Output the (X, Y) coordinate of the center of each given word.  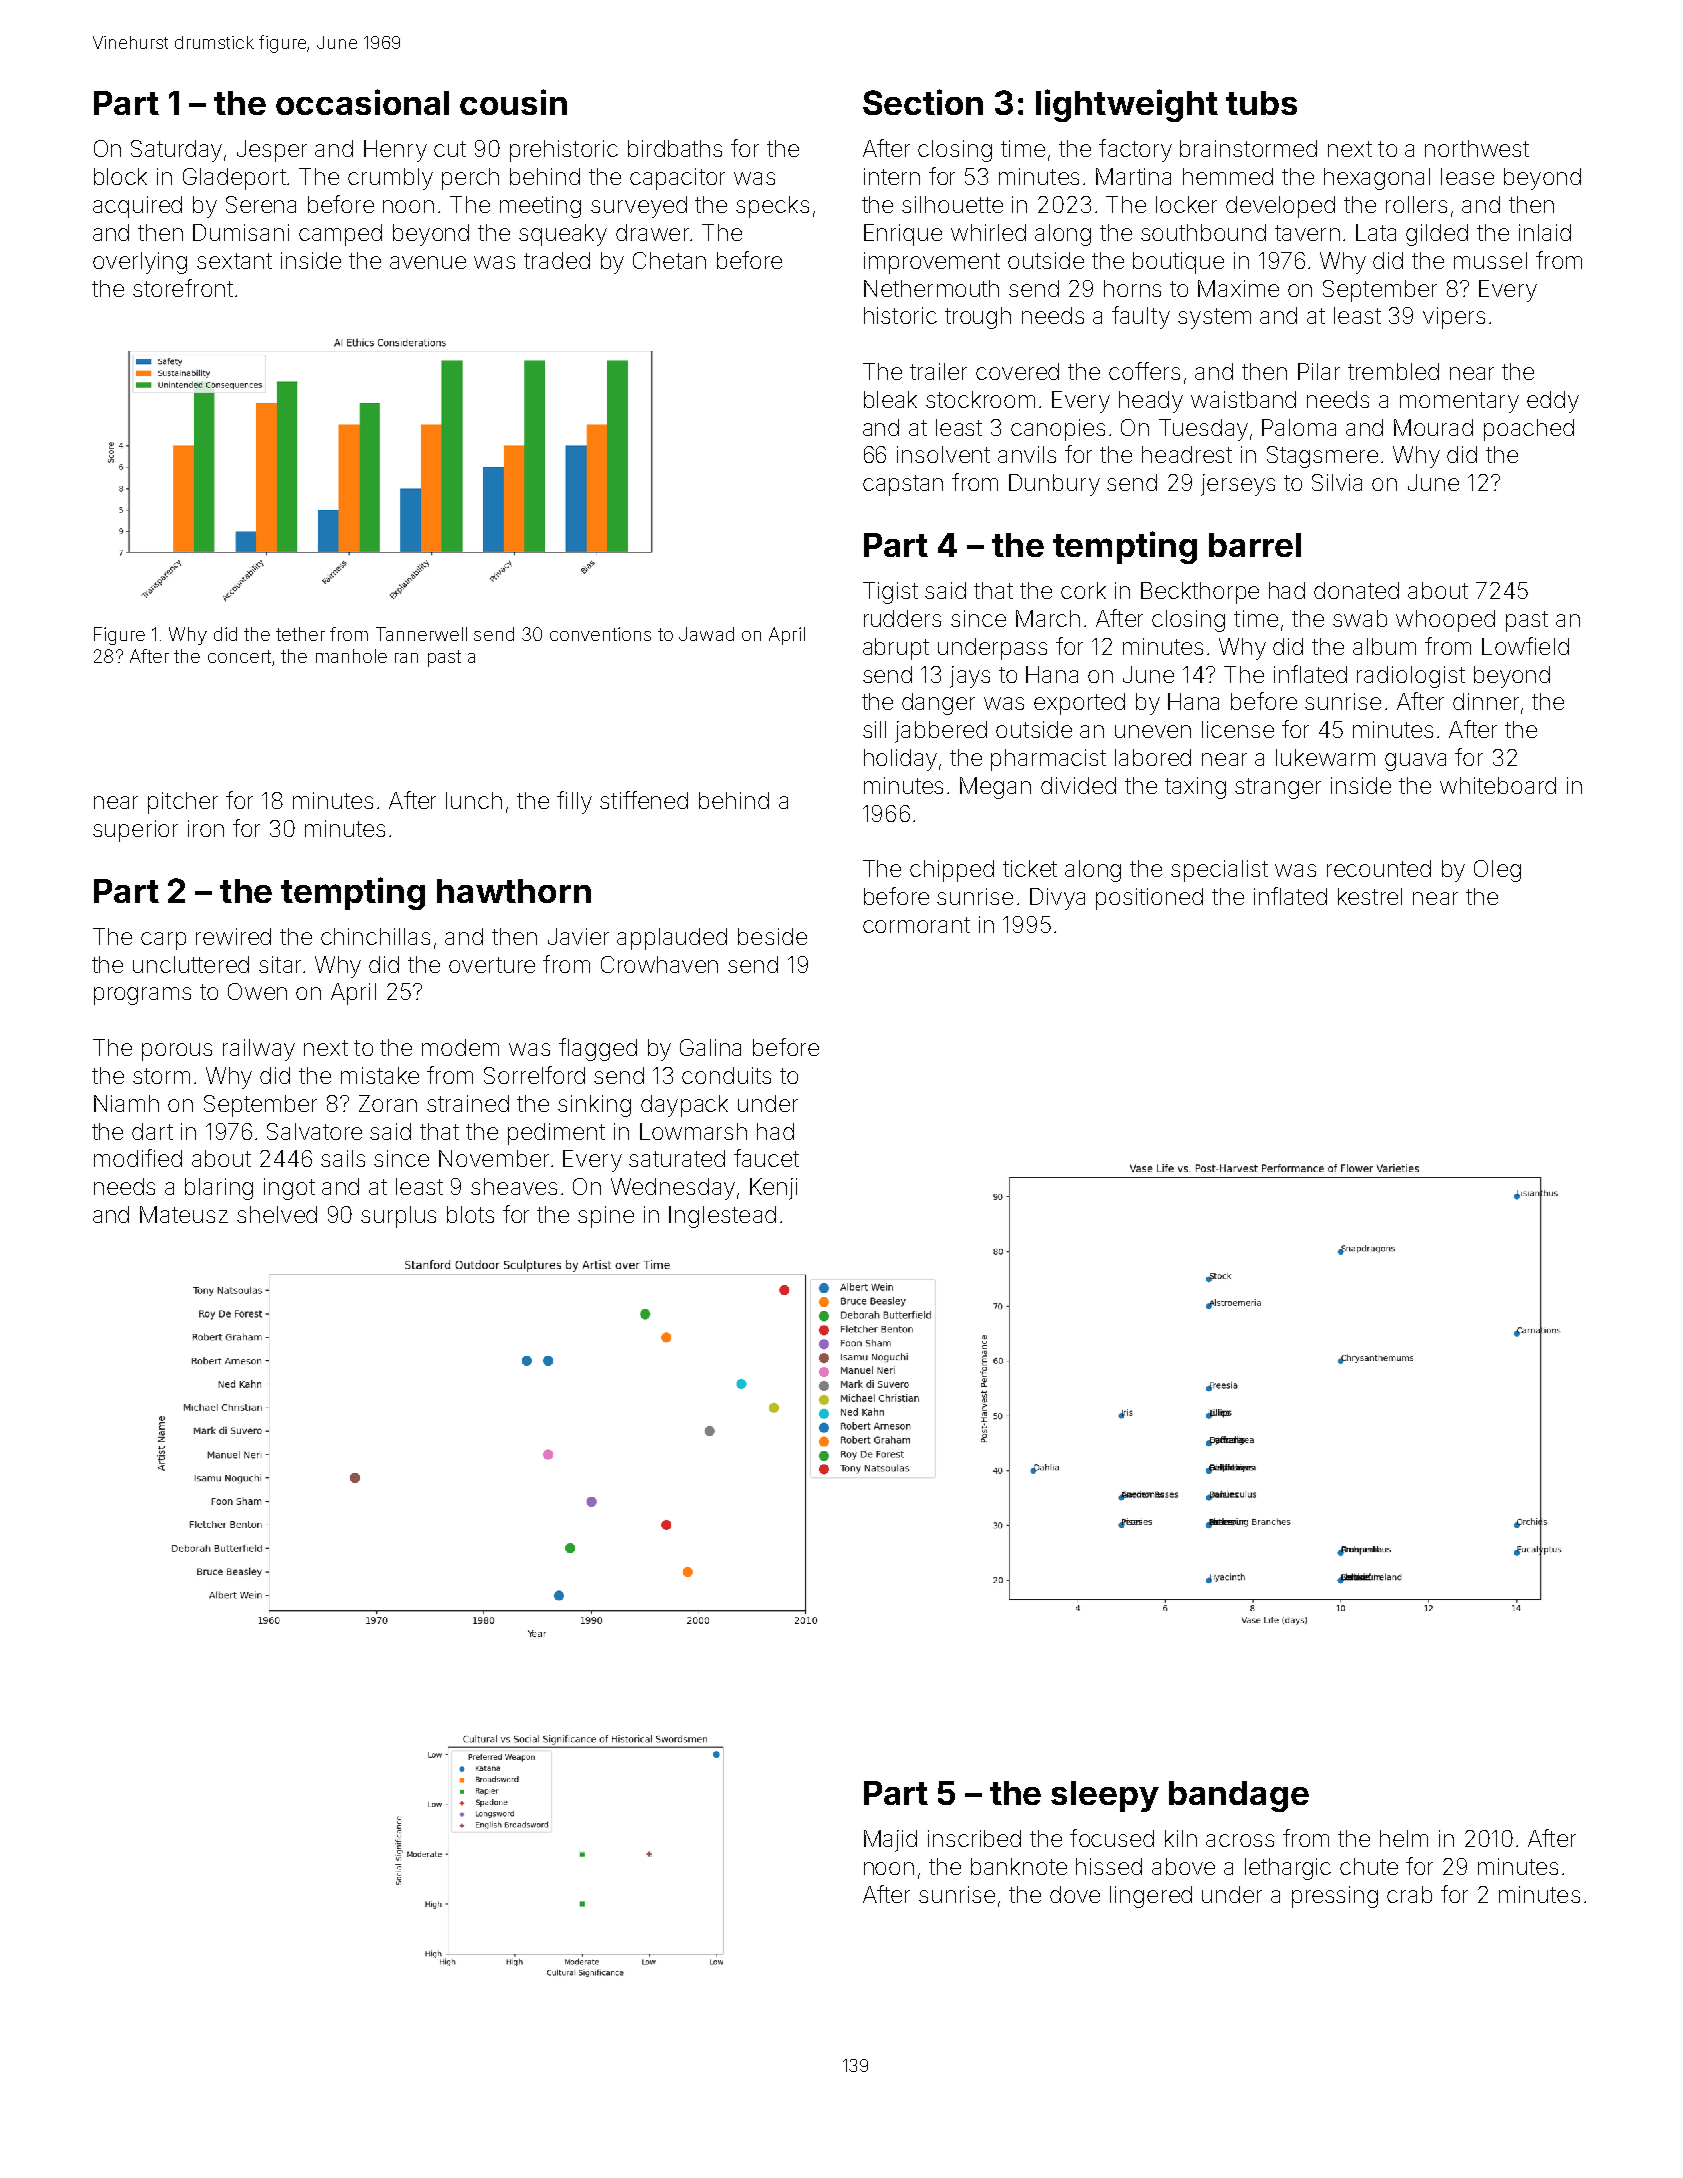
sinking (594, 1106)
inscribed (974, 1838)
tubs (1261, 103)
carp (163, 941)
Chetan (669, 260)
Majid (890, 1841)
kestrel (1370, 896)
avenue (428, 262)
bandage (1239, 1796)
